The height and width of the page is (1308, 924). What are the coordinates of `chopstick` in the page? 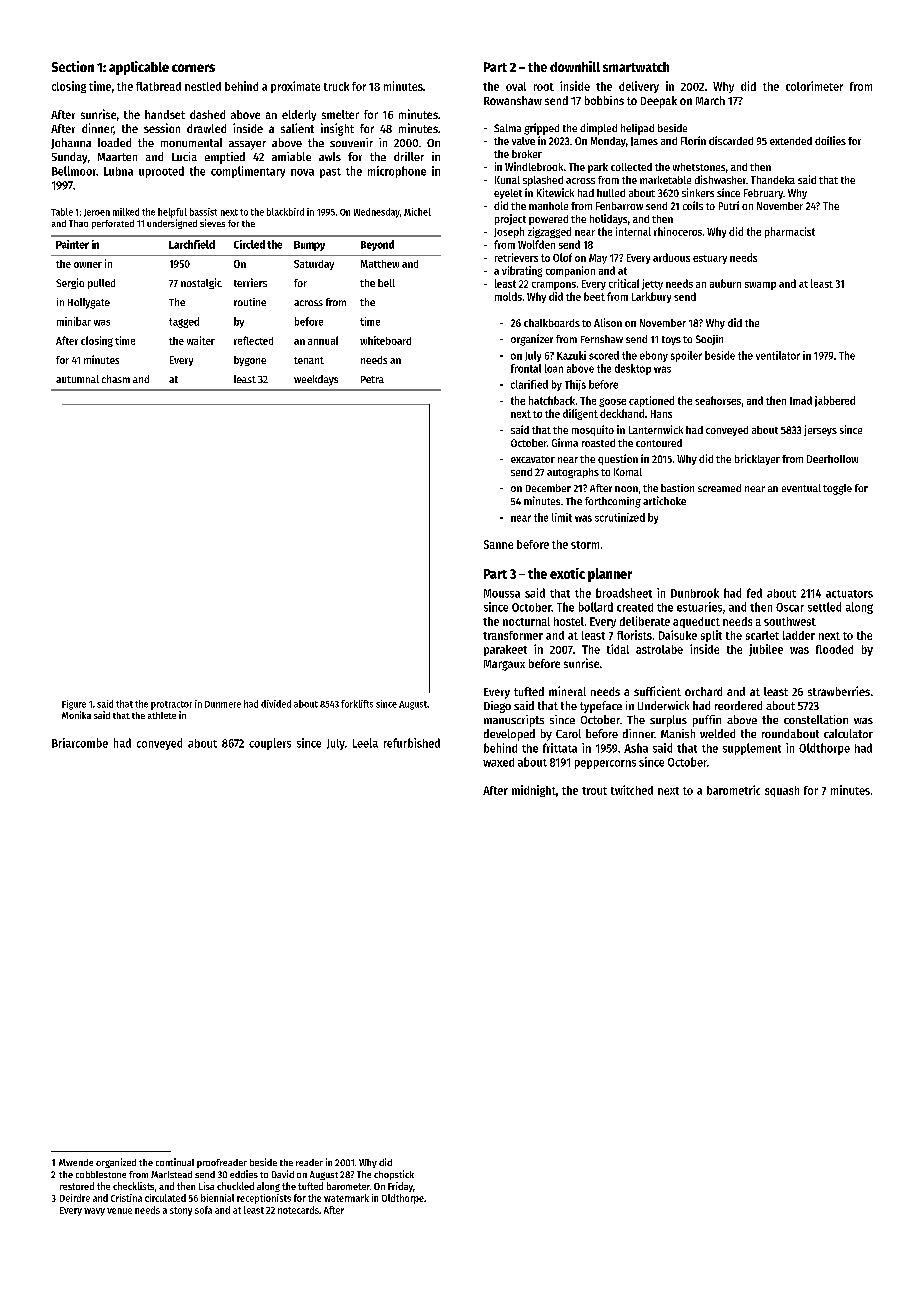 It's located at (394, 1175).
